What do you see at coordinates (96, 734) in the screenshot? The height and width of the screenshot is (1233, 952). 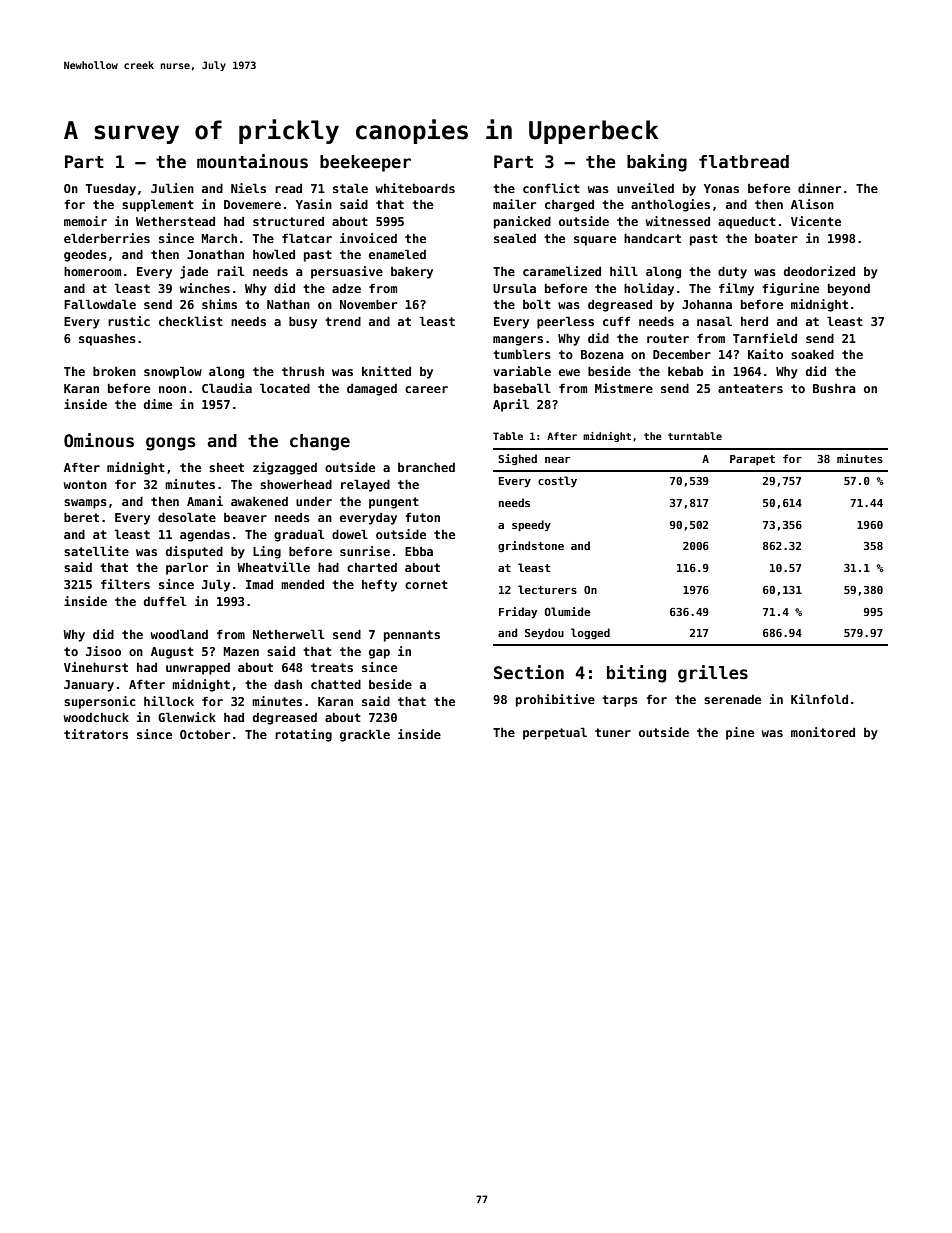 I see `titrators` at bounding box center [96, 734].
